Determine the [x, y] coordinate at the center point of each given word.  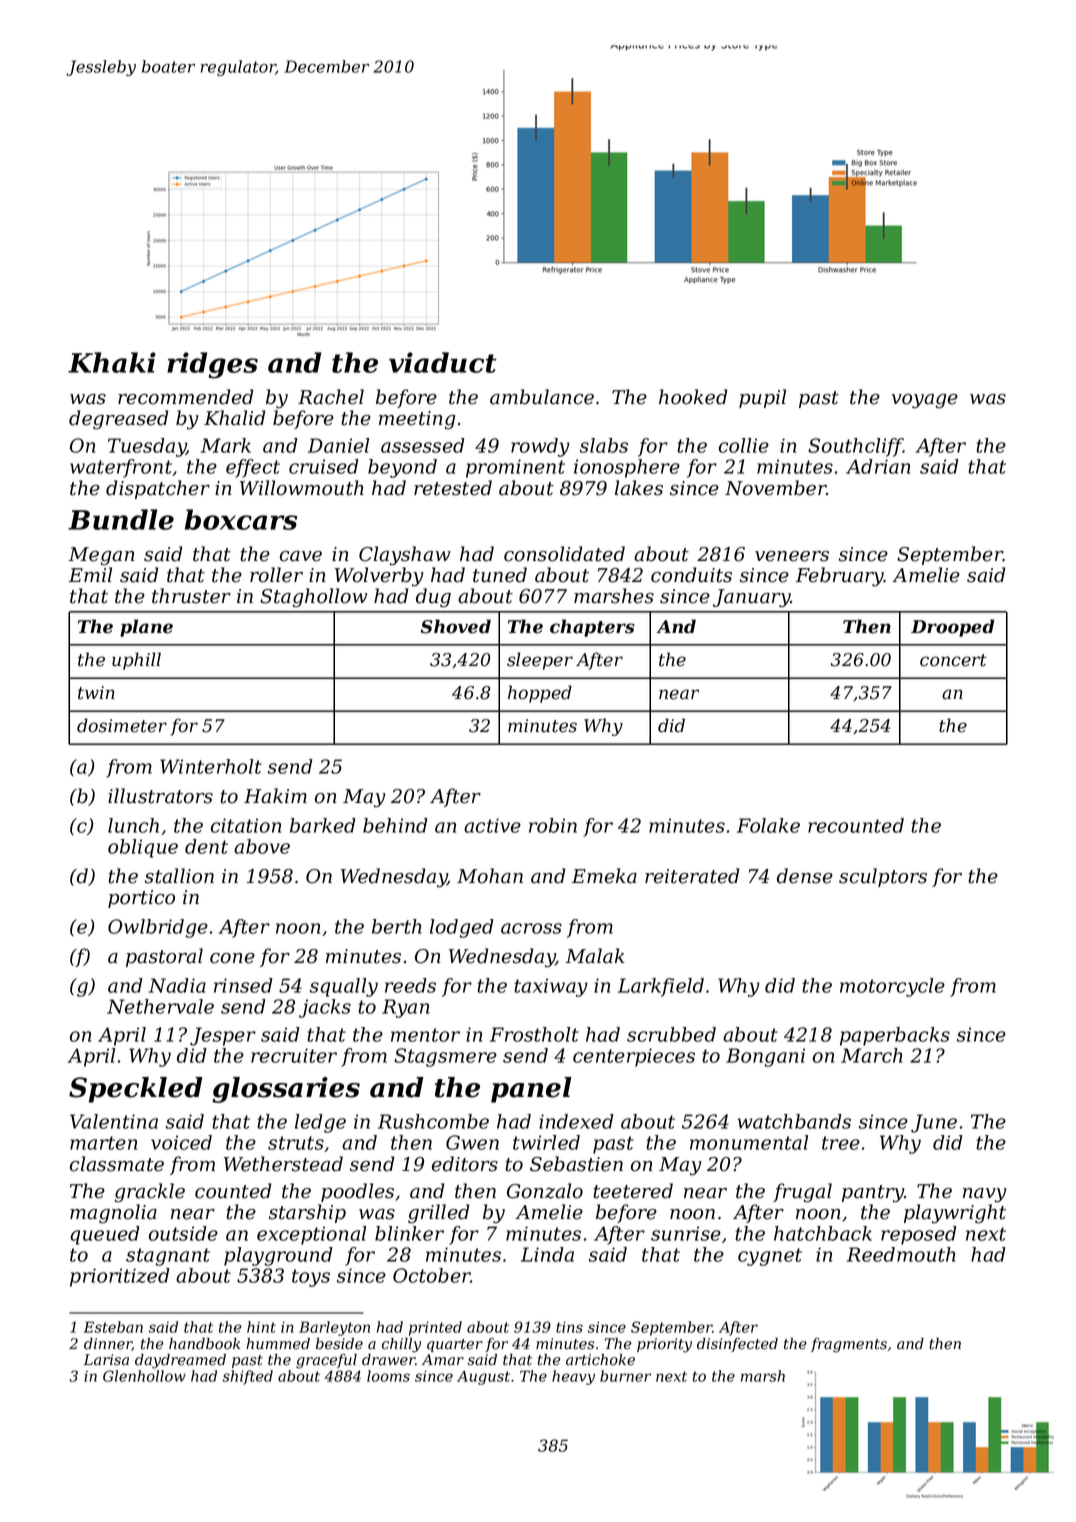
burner [625, 1376]
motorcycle [892, 987]
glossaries [286, 1090]
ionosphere [627, 468]
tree [841, 1143]
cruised [324, 466]
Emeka [604, 876]
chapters [592, 628]
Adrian [878, 466]
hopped [540, 694]
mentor [425, 1035]
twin [96, 693]
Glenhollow [144, 1376]
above [262, 846]
